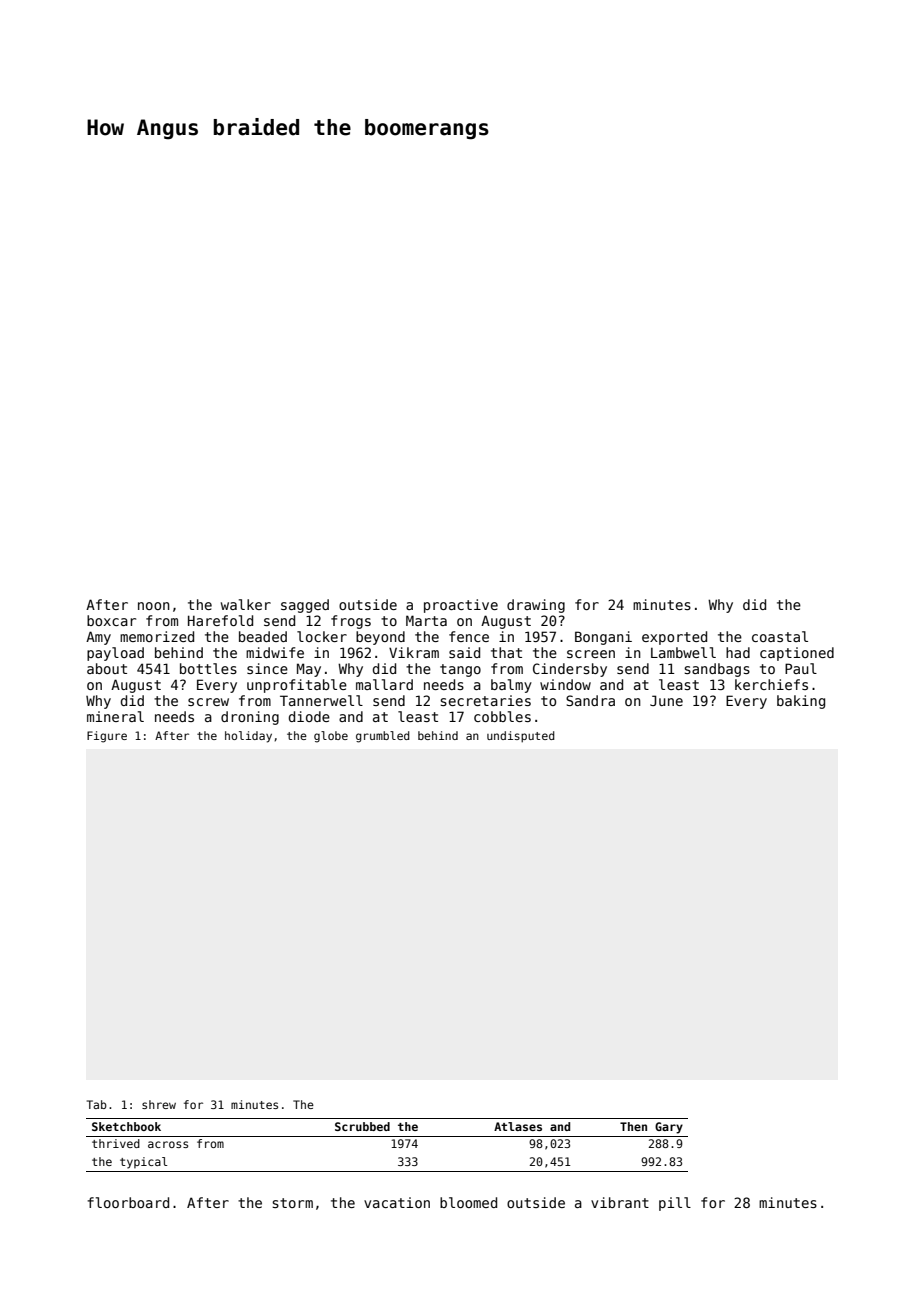  I want to click on mineral, so click(115, 716).
